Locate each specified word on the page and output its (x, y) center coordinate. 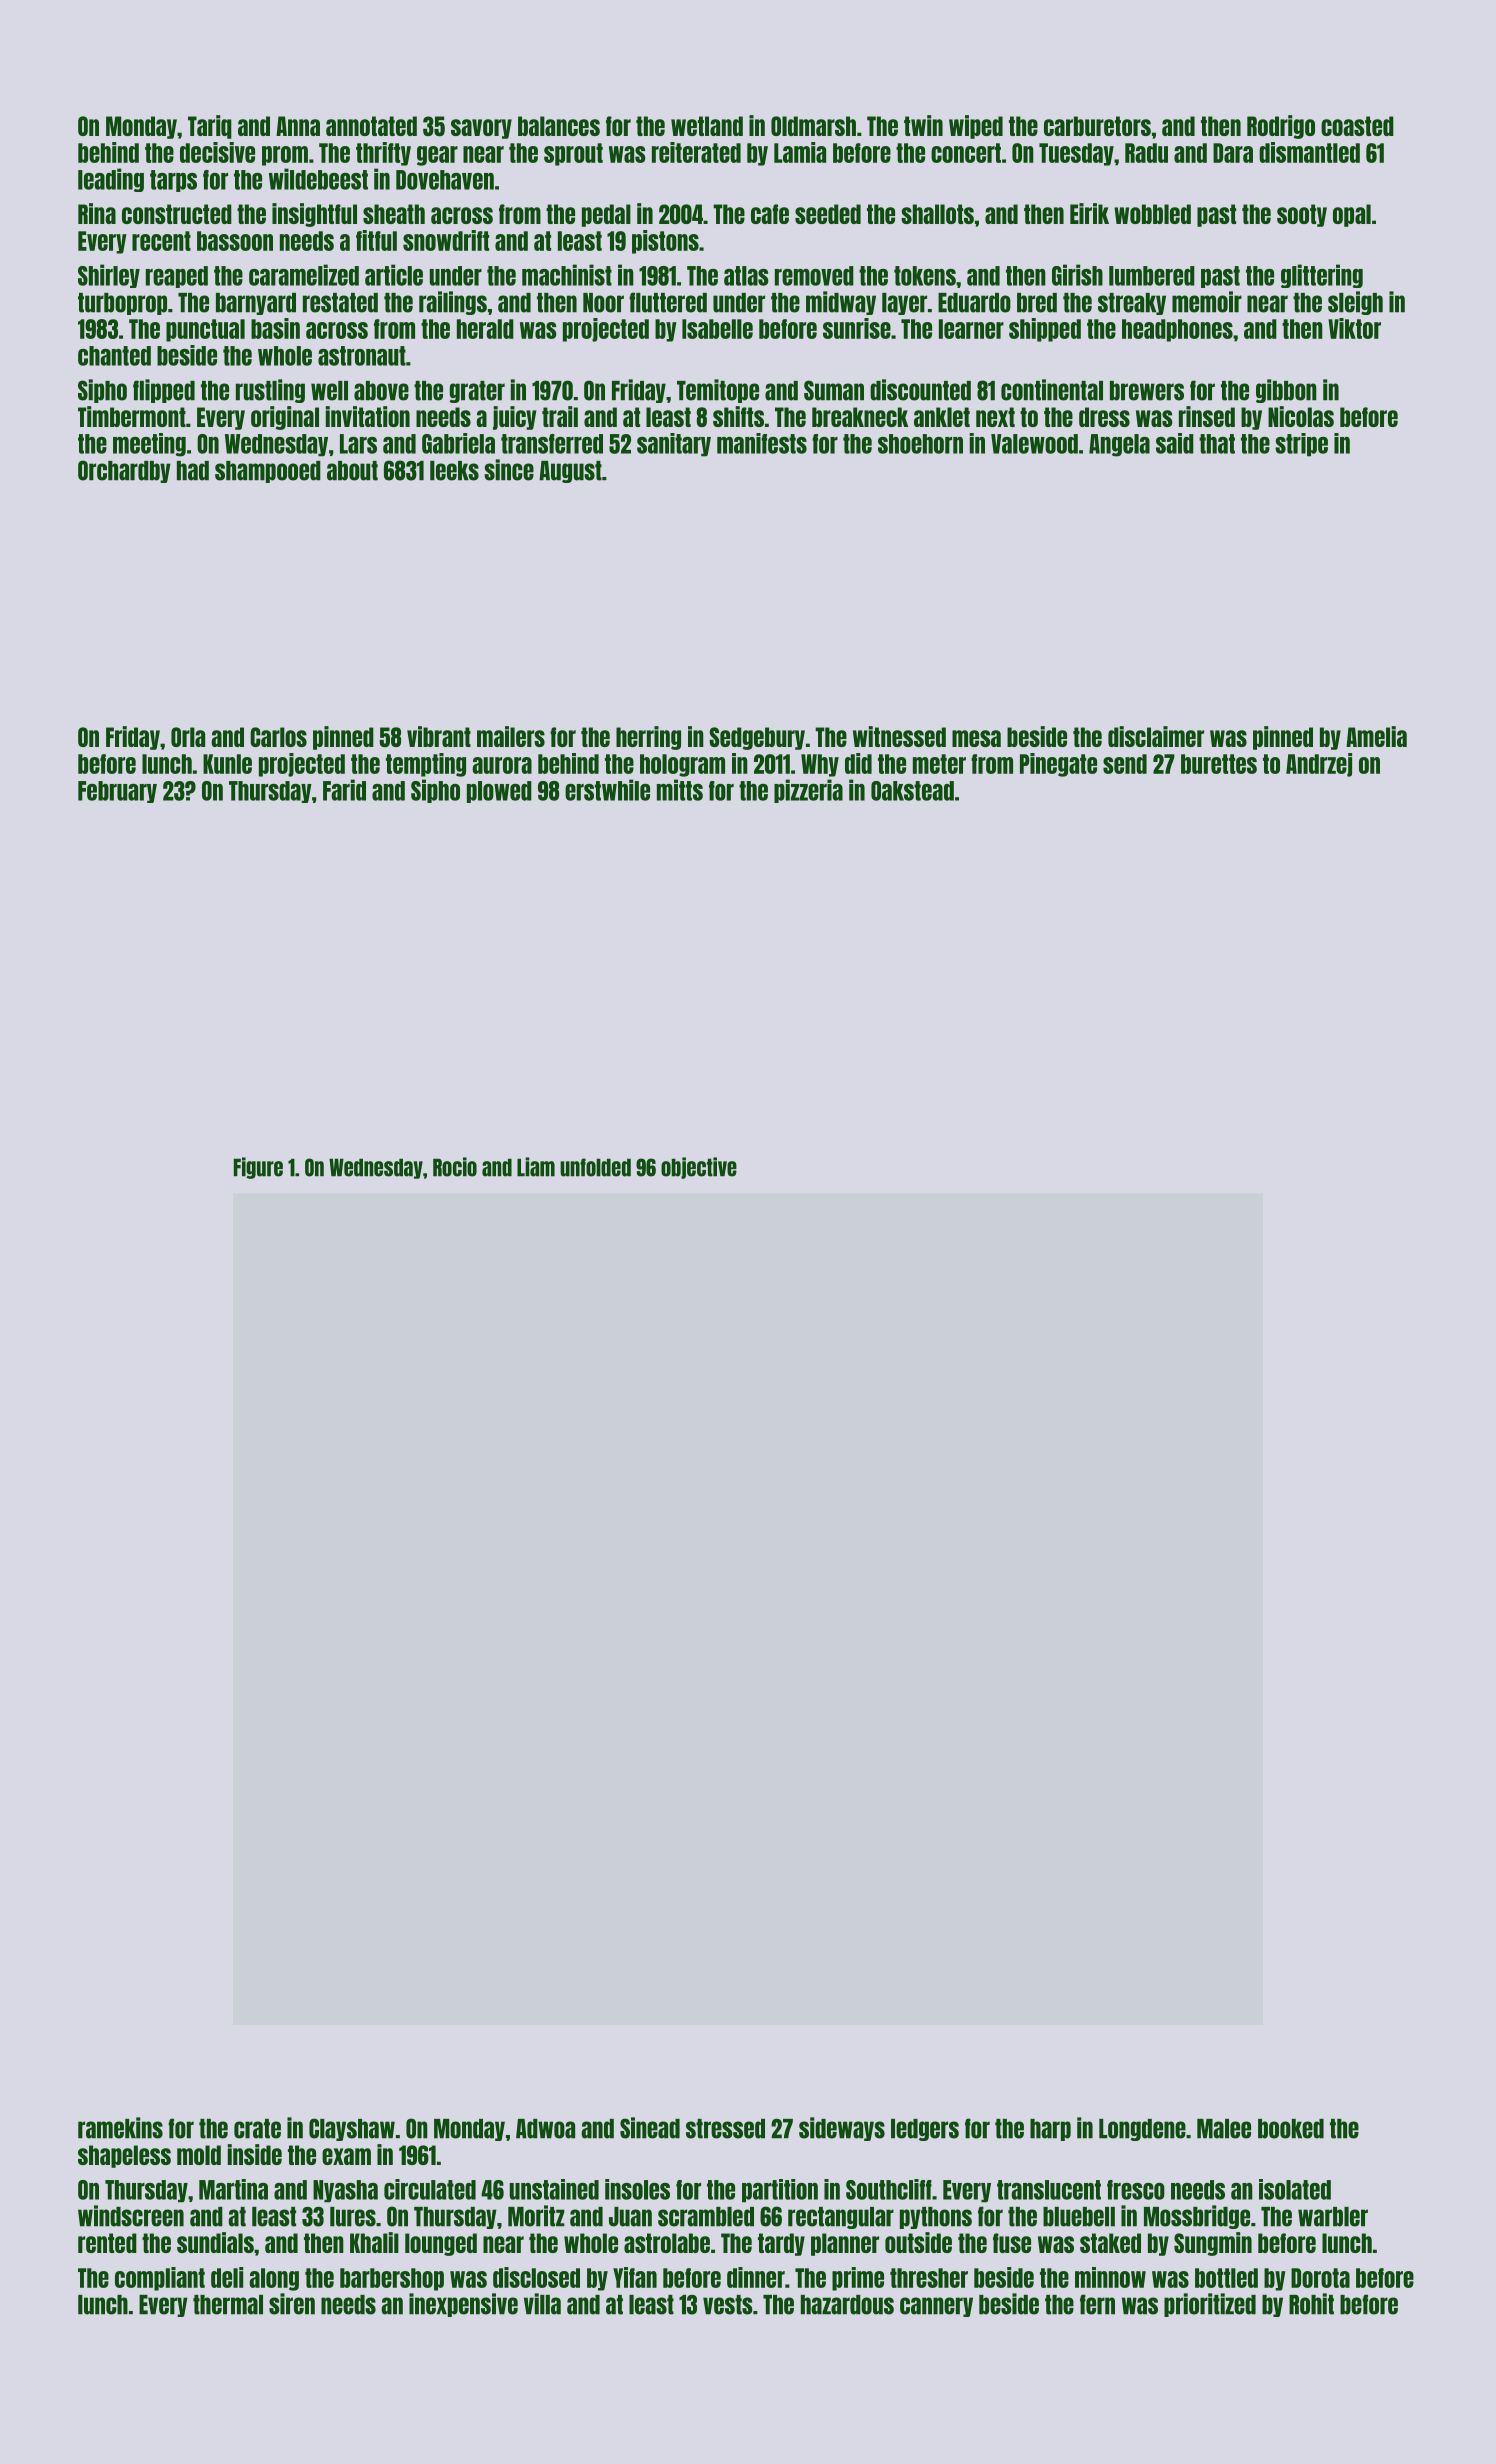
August (570, 472)
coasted (1357, 126)
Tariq (210, 127)
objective (699, 1168)
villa (542, 2304)
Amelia (1376, 736)
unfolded (595, 1167)
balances (559, 126)
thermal (228, 2305)
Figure (258, 1168)
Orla (188, 737)
